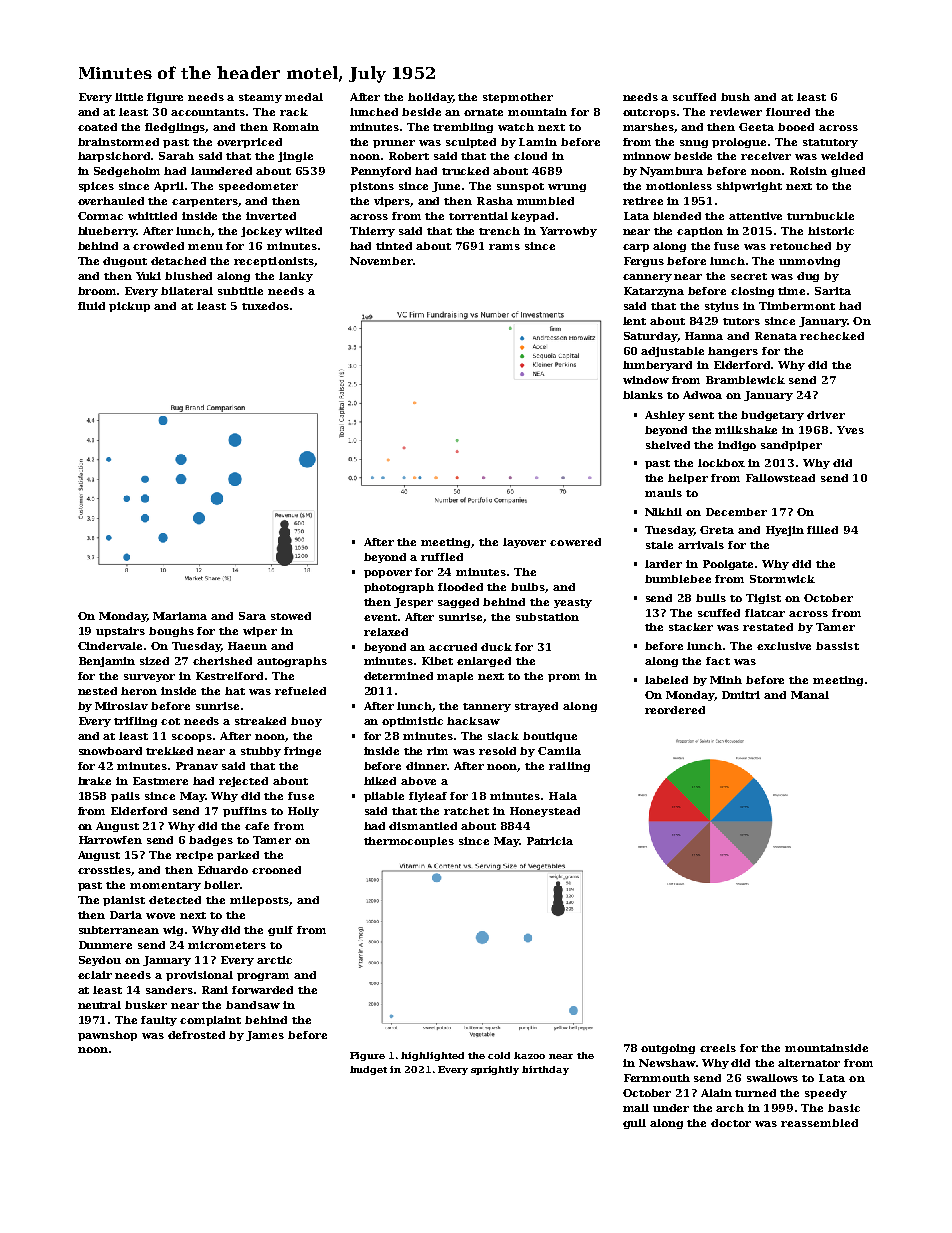 This screenshot has width=952, height=1233. What do you see at coordinates (563, 796) in the screenshot?
I see `Hala` at bounding box center [563, 796].
